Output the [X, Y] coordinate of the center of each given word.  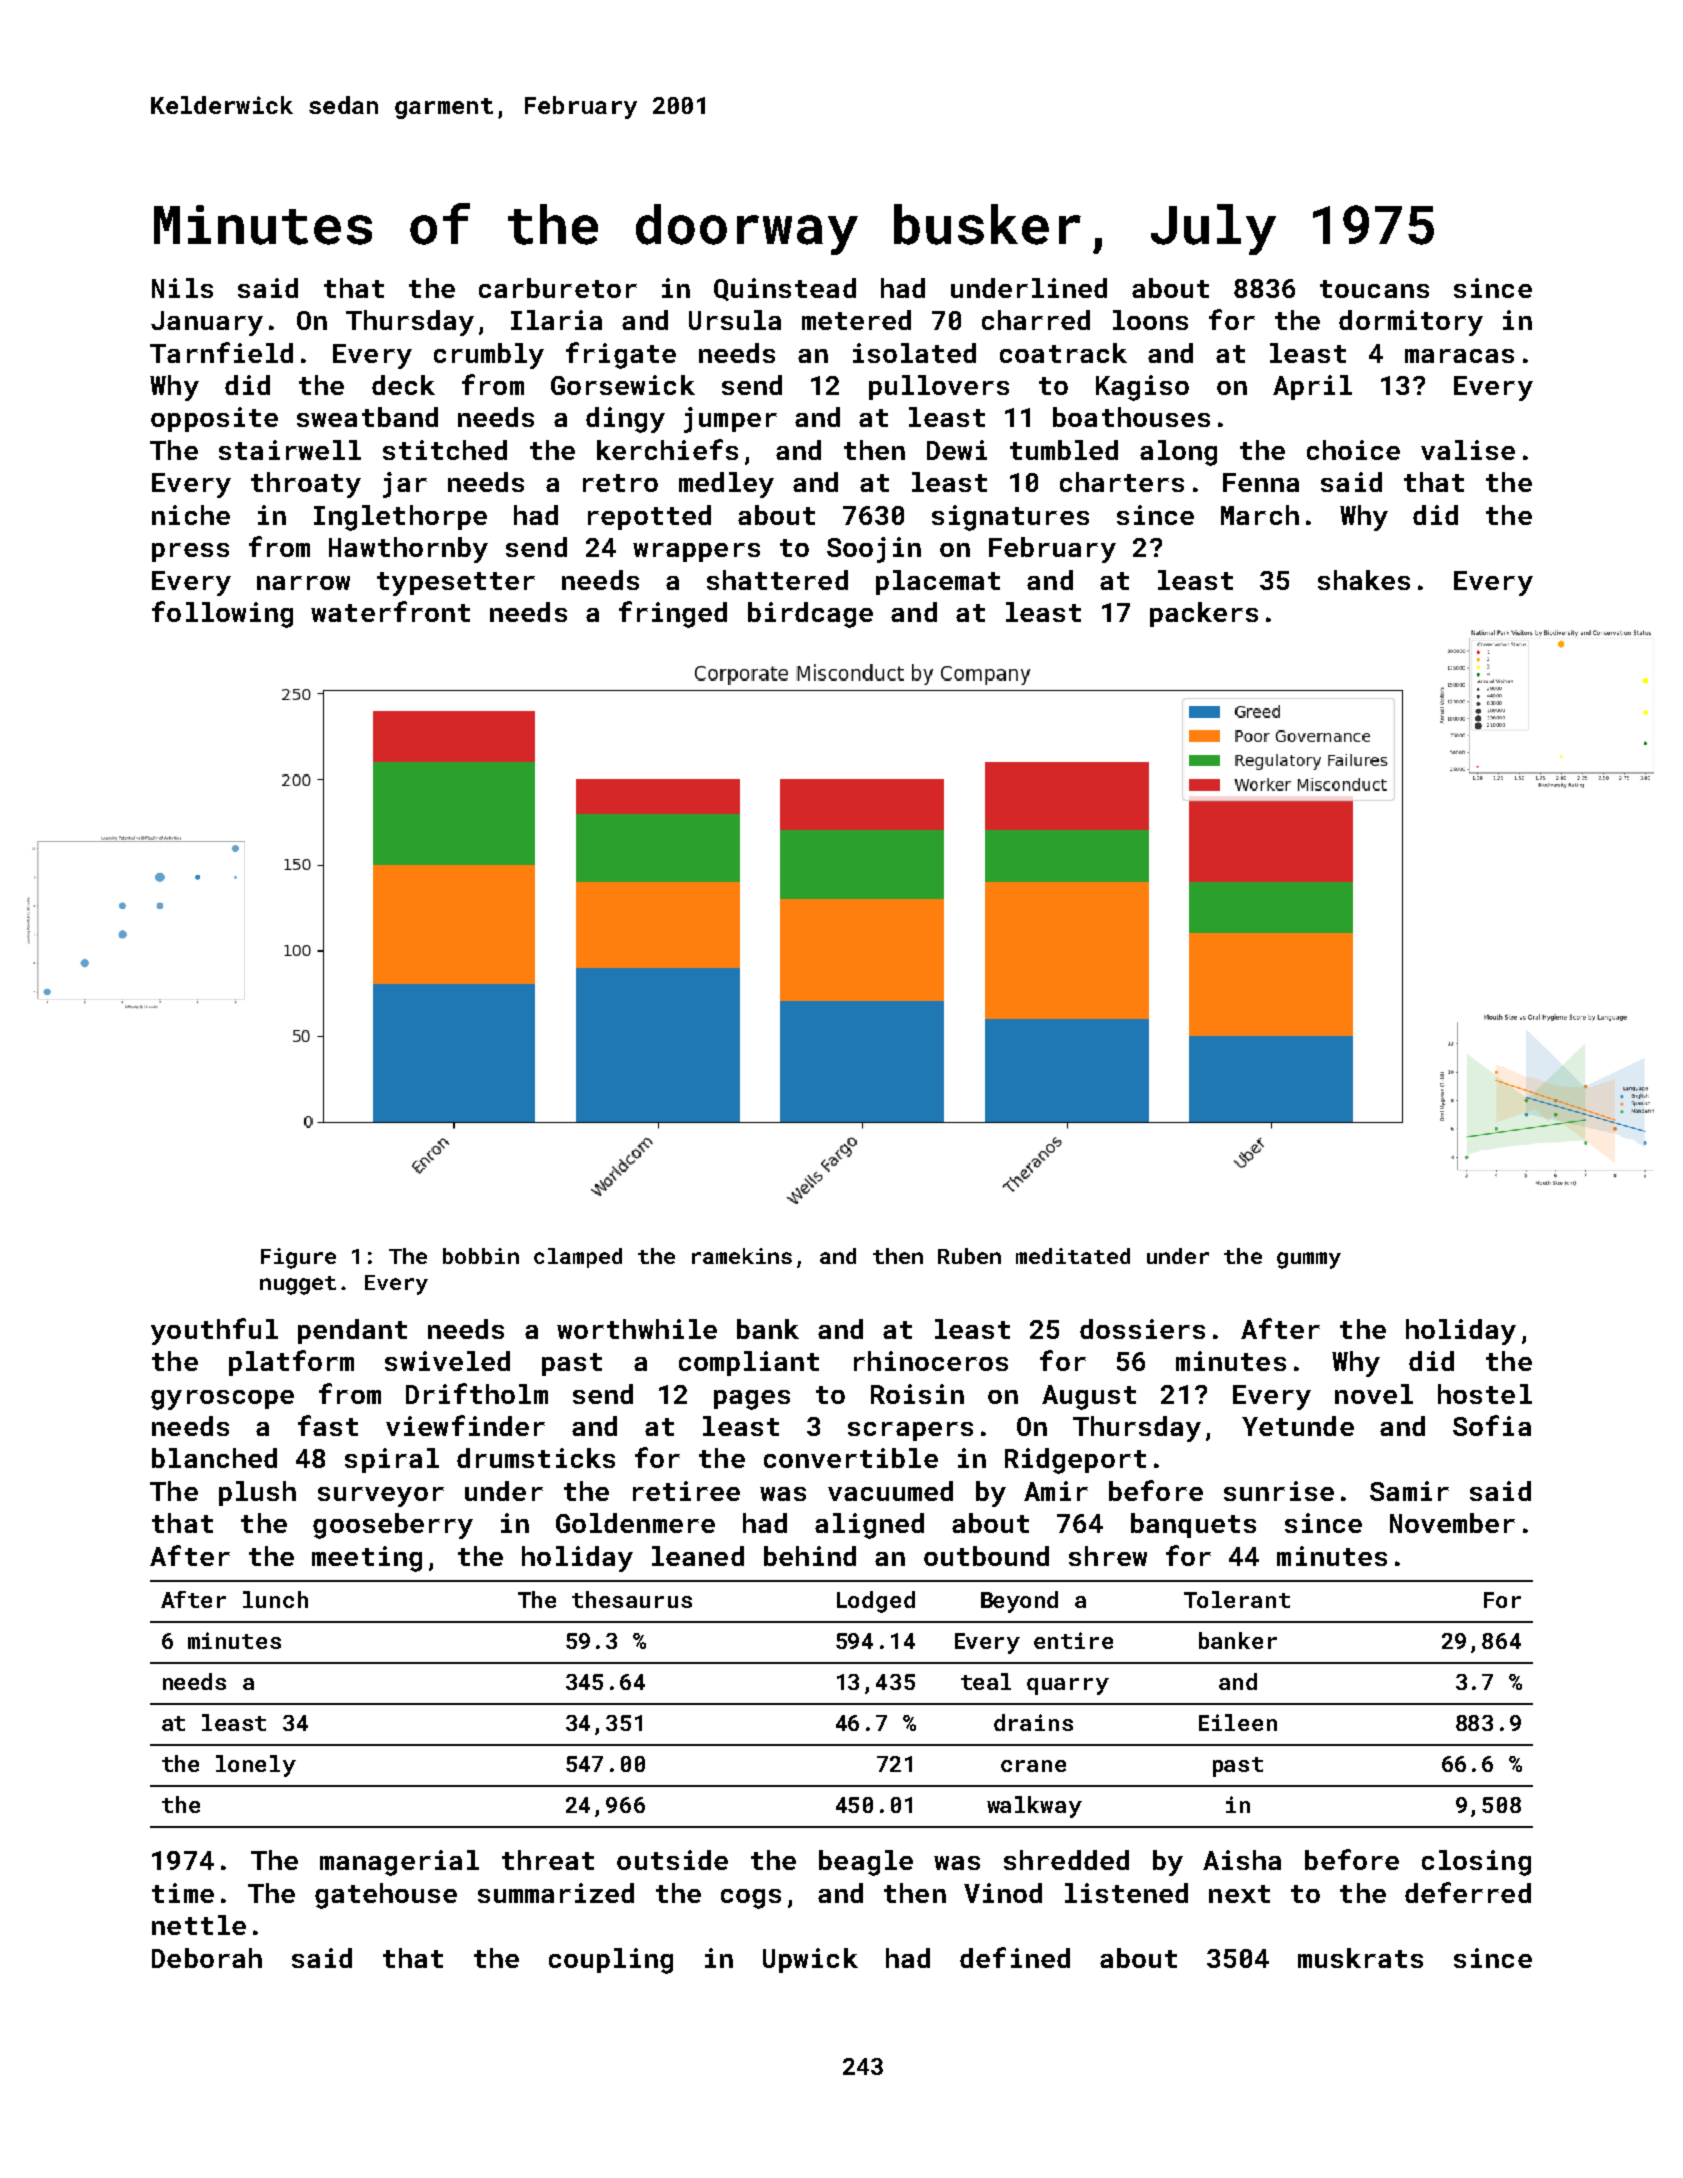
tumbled [1064, 450]
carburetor [558, 288]
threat [548, 1860]
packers [1204, 614]
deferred [1468, 1892]
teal [986, 1681]
